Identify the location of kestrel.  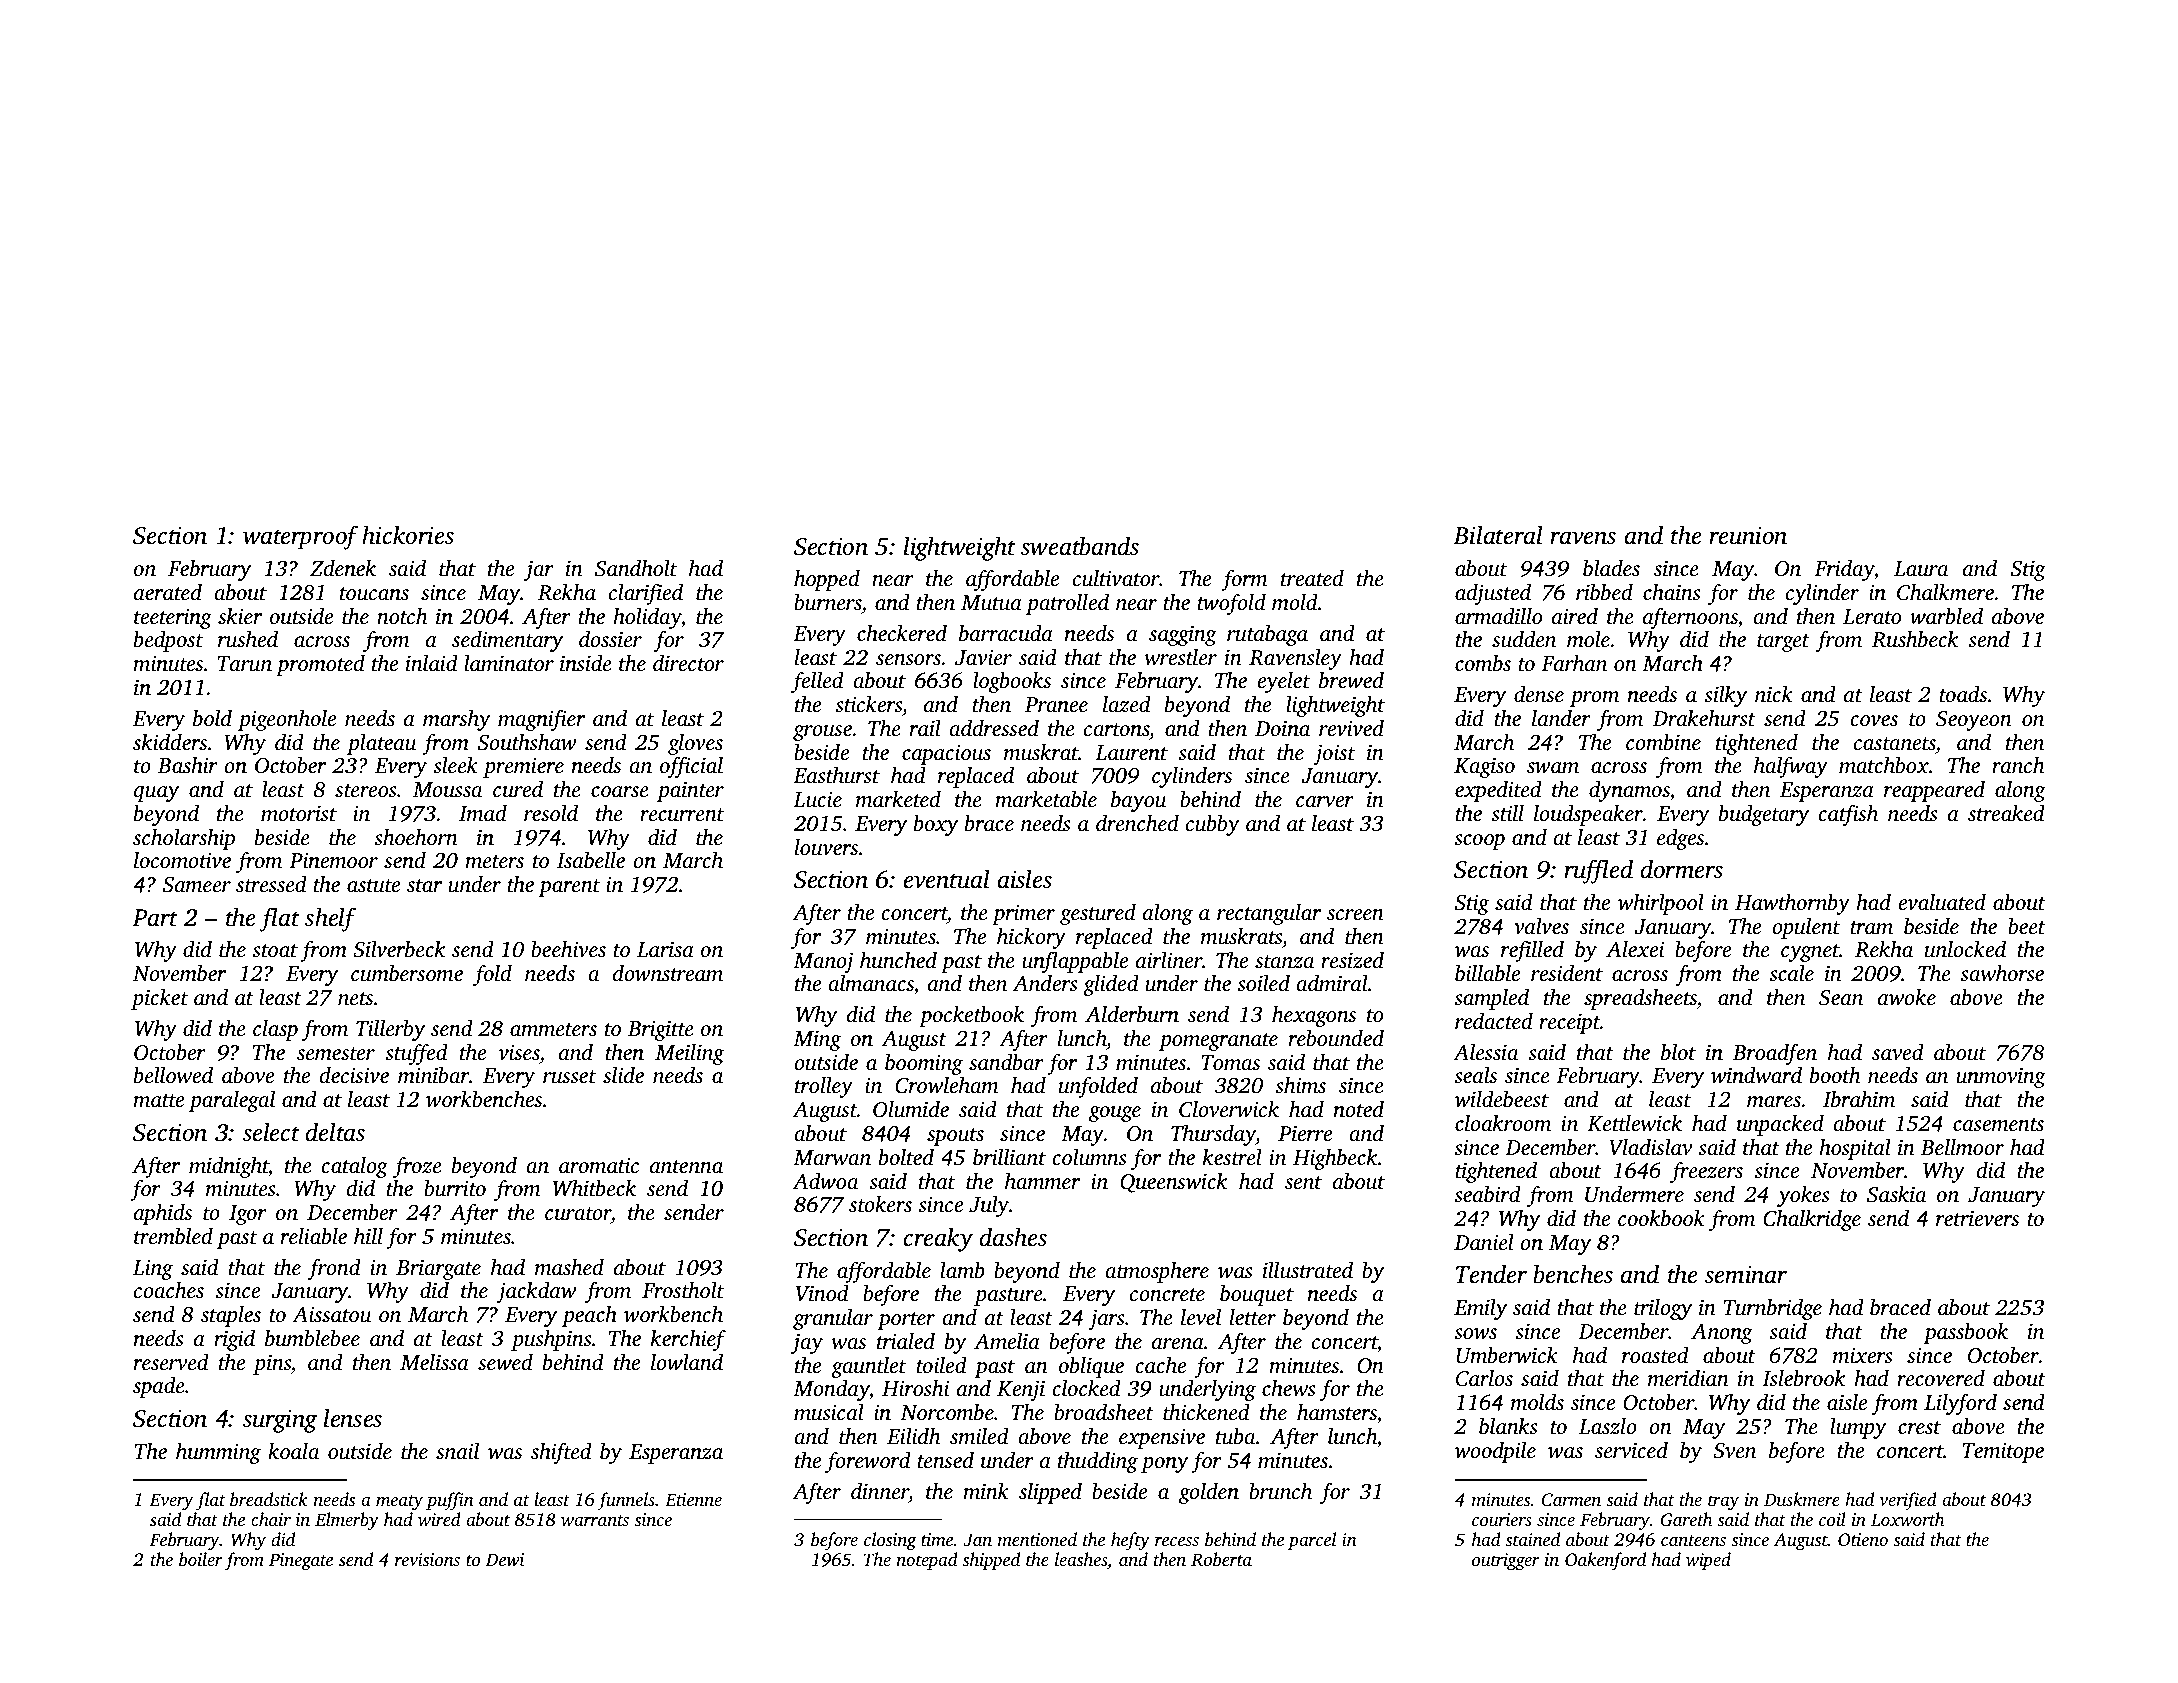
(1232, 1157).
